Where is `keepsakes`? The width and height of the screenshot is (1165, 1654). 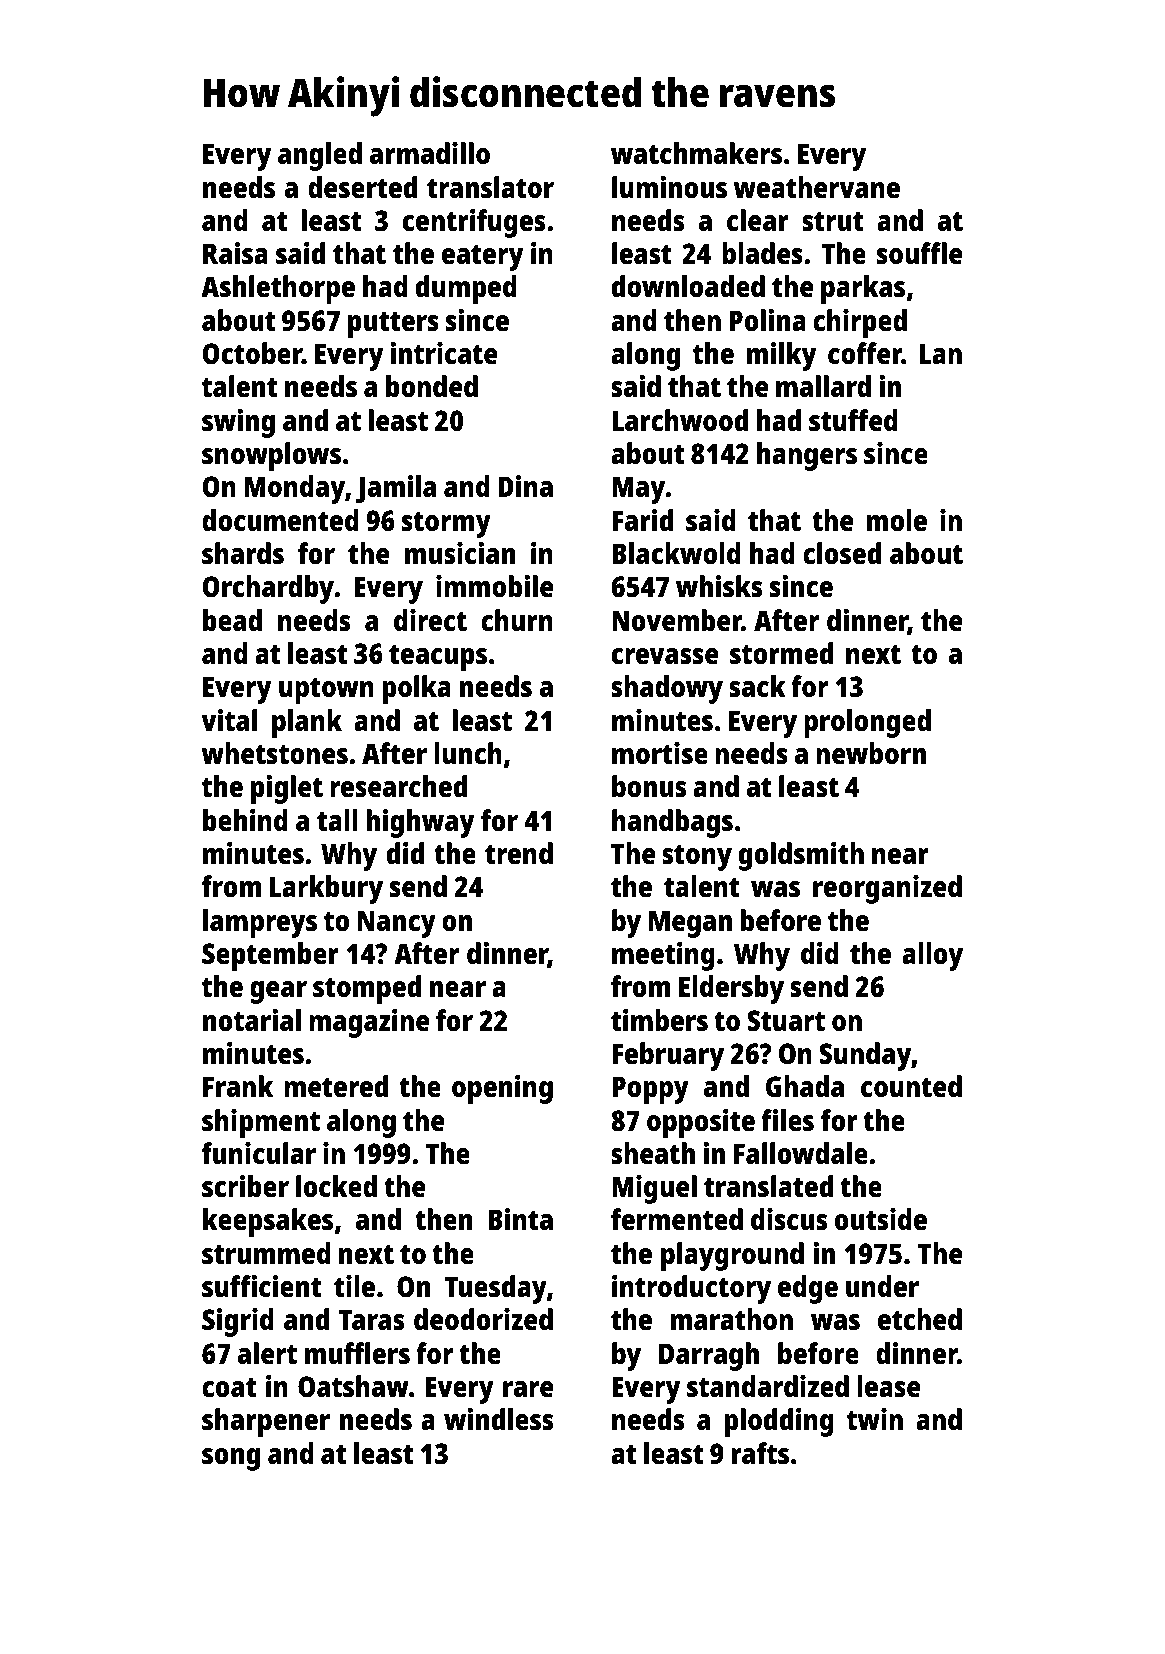 keepsakes is located at coordinates (268, 1222).
